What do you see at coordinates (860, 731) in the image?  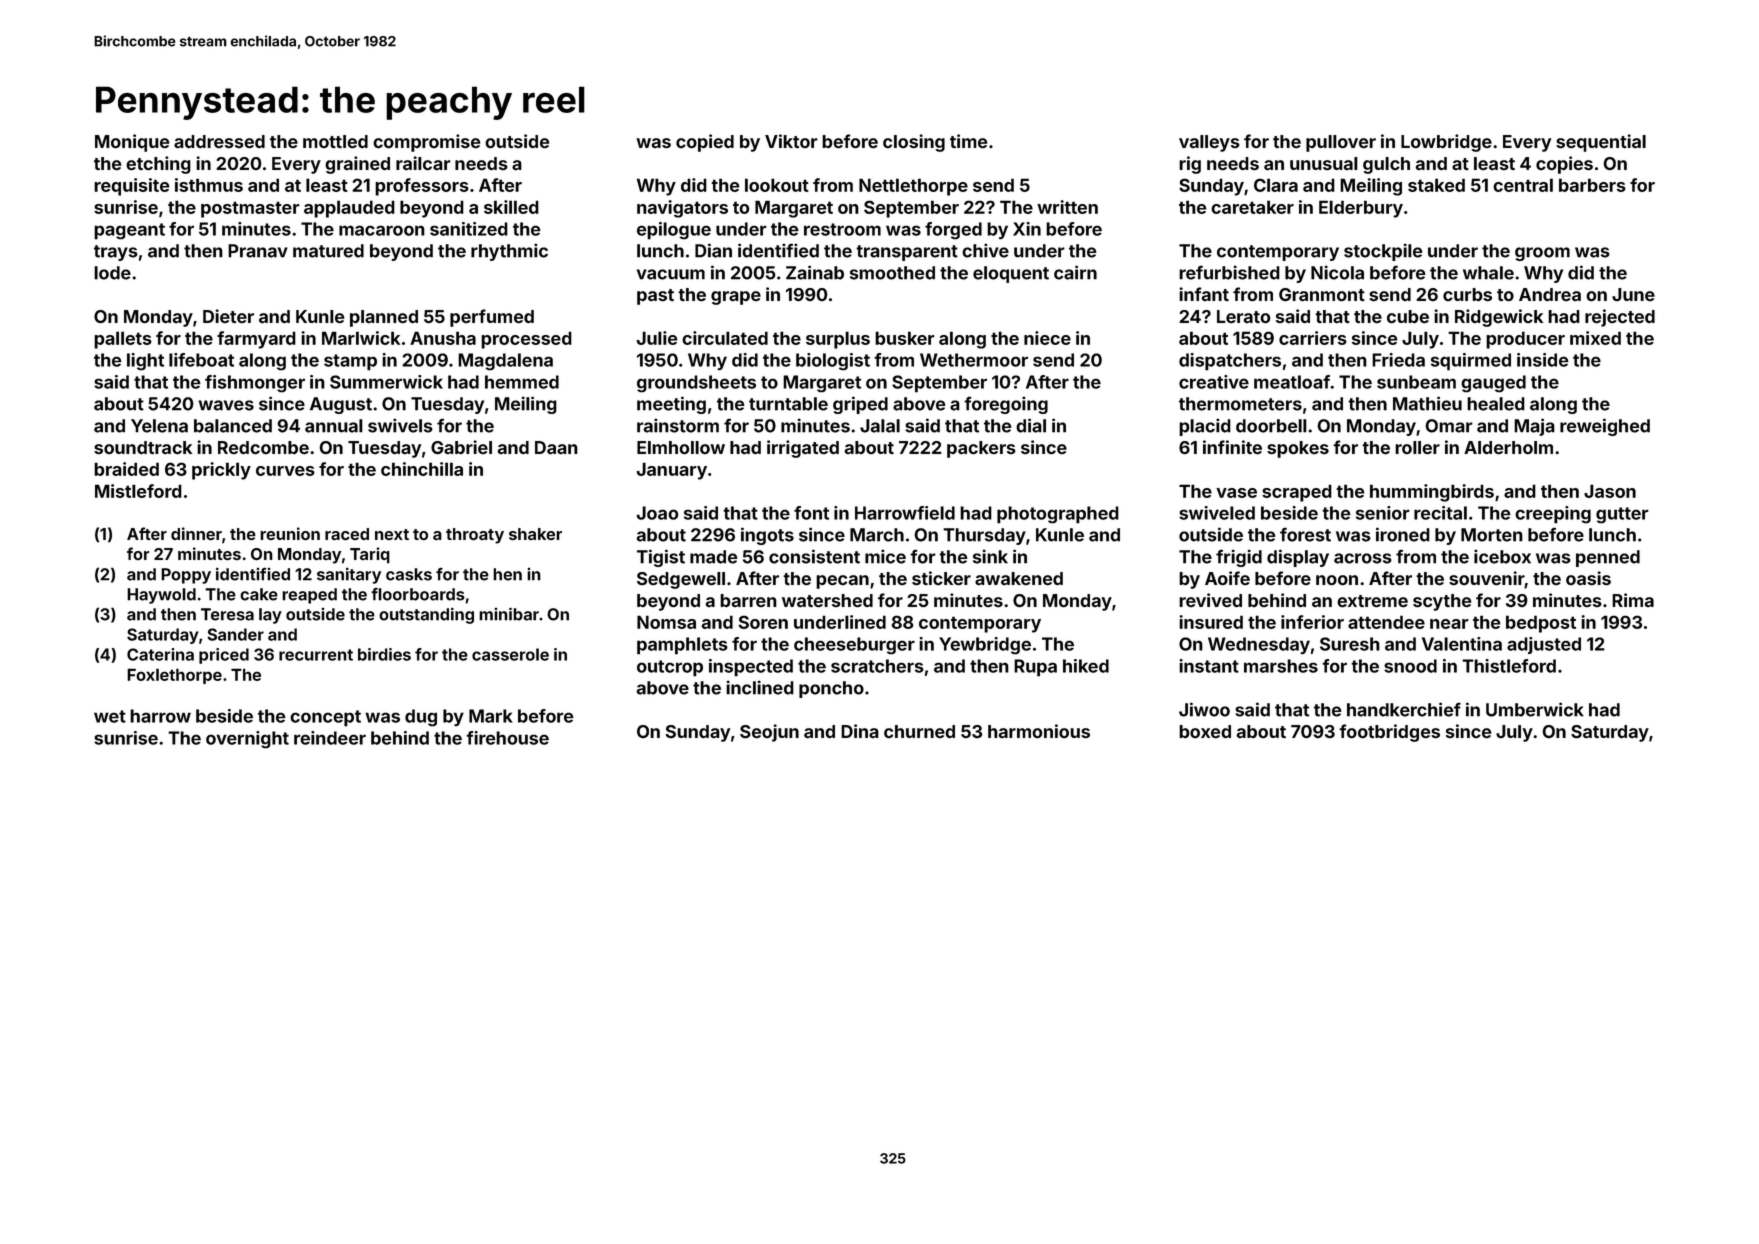 I see `Dina` at bounding box center [860, 731].
